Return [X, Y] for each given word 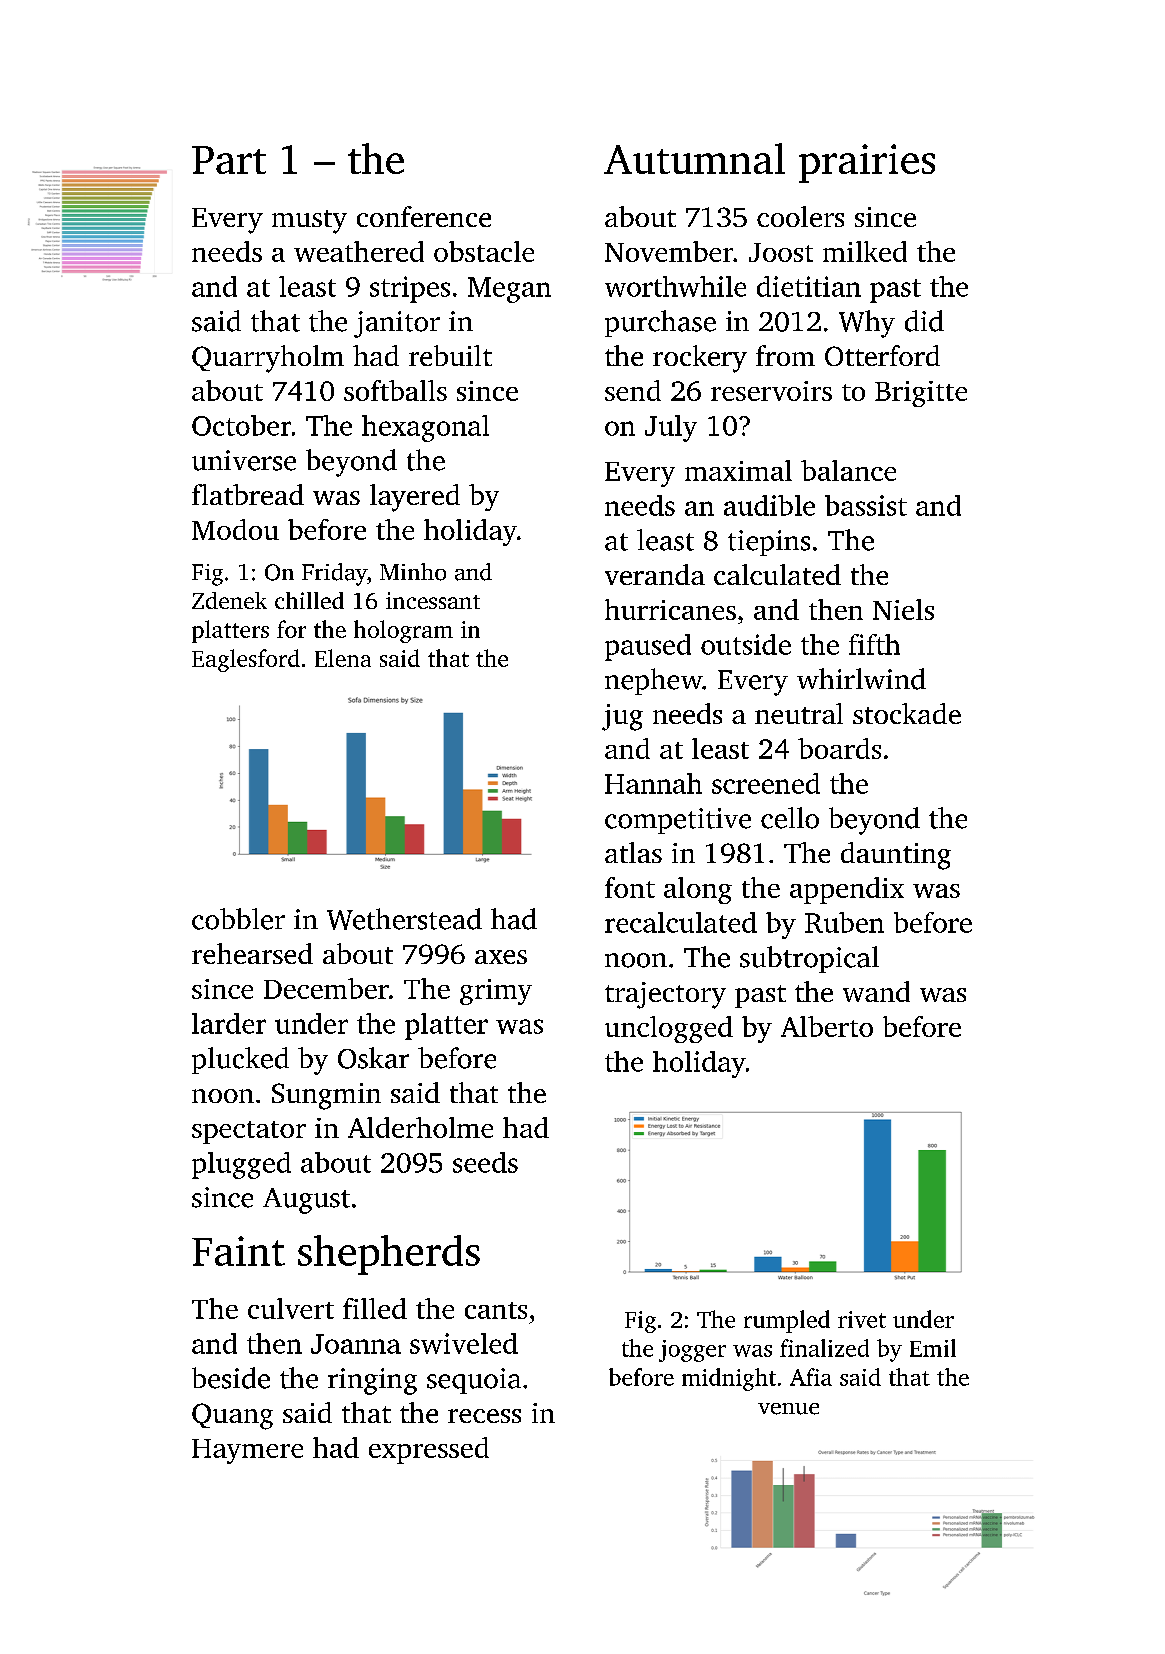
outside [746, 644]
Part [229, 160]
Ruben [844, 922]
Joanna [356, 1344]
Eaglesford [246, 660]
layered [415, 498]
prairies [867, 163]
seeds [485, 1162]
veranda [655, 574]
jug [622, 717]
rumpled [787, 1321]
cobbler [238, 919]
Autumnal [694, 158]
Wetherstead [404, 919]
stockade [907, 713]
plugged [241, 1165]
